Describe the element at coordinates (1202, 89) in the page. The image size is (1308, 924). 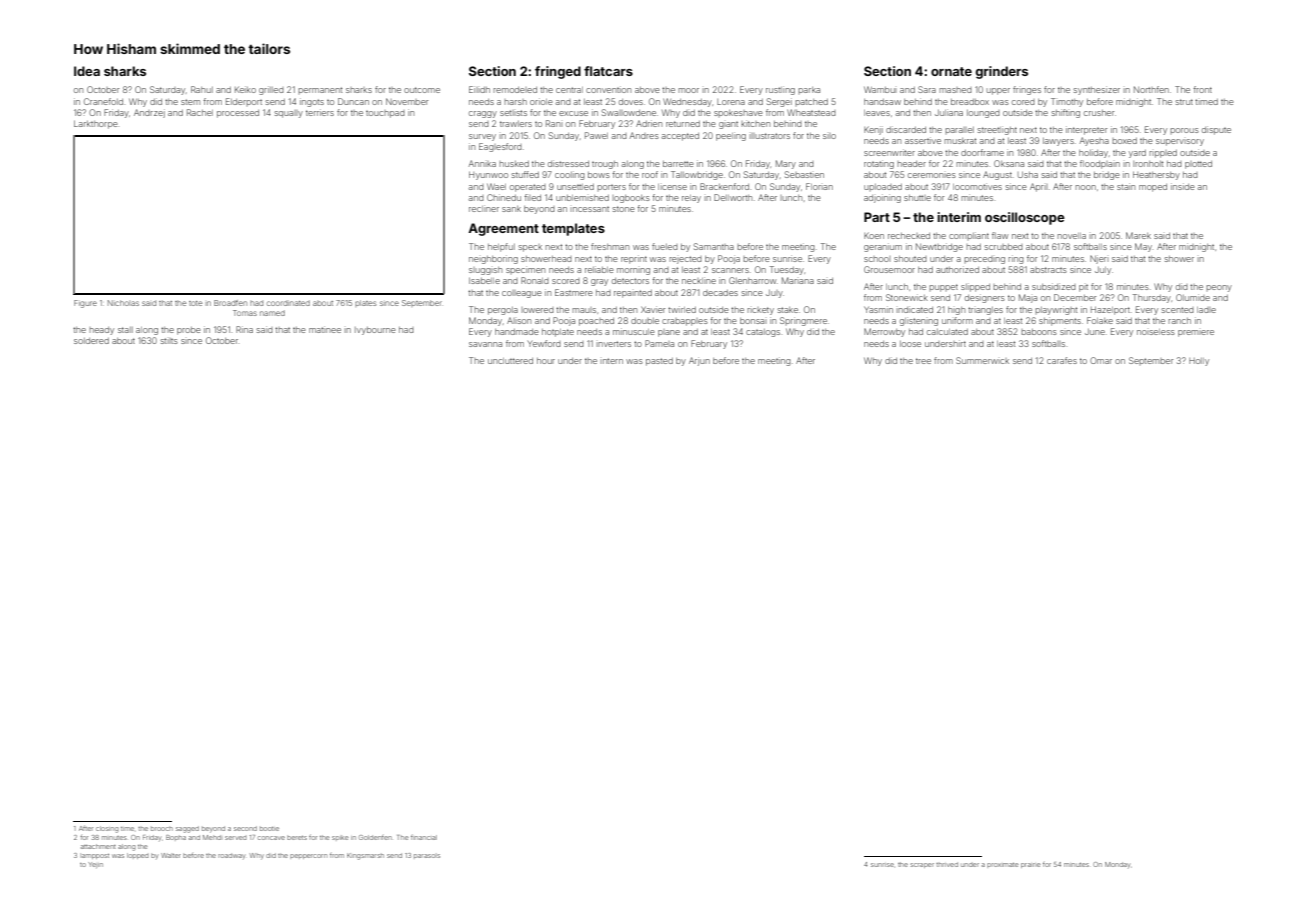
I see `front` at that location.
